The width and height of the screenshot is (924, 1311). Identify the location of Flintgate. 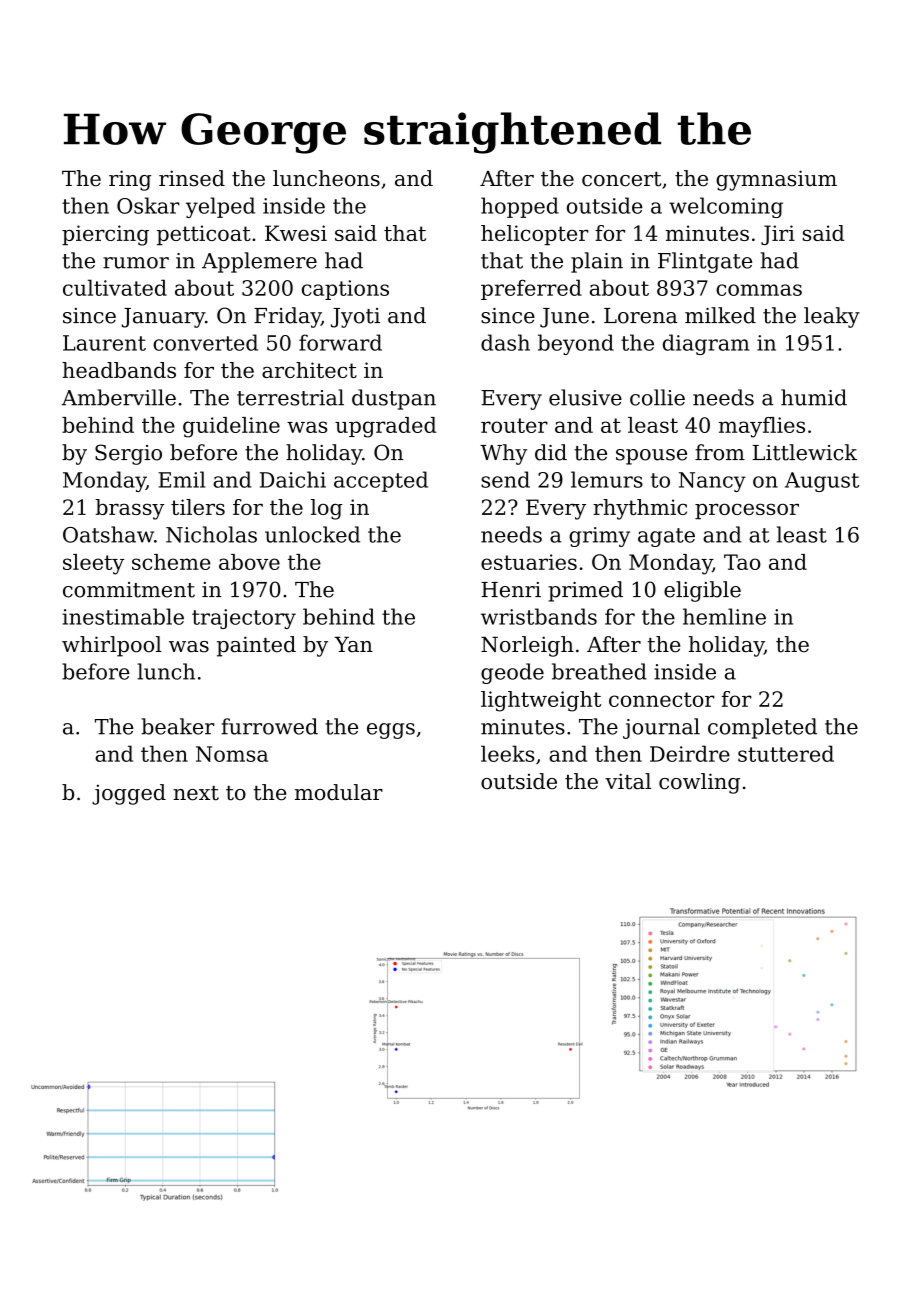
(705, 262).
